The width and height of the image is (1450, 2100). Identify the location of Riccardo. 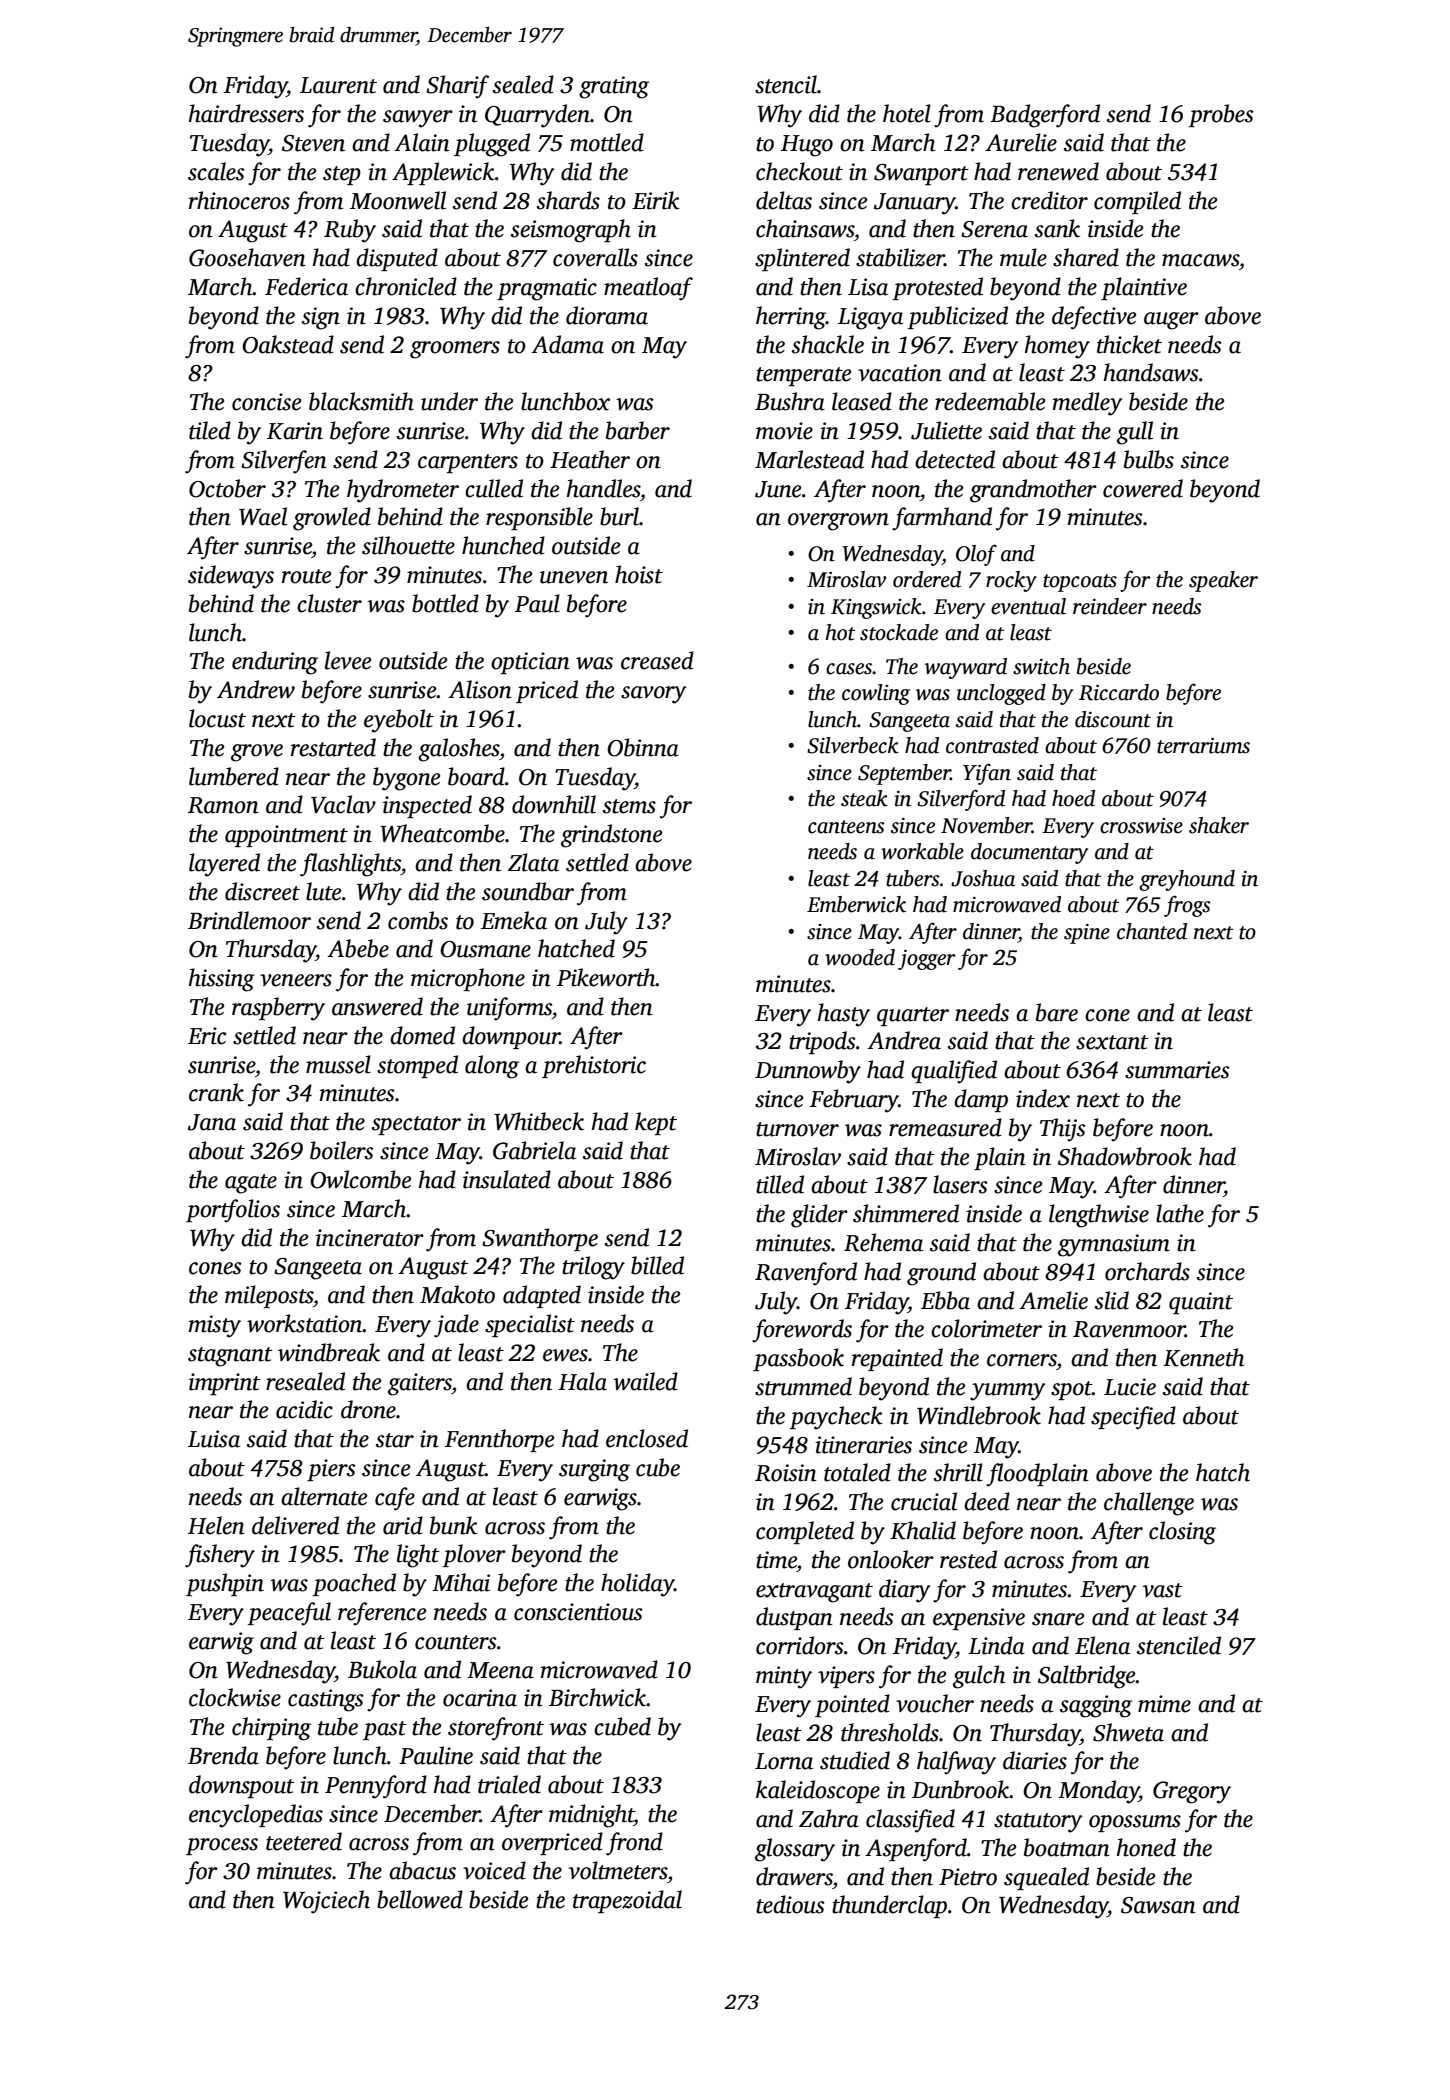
(1119, 692).
